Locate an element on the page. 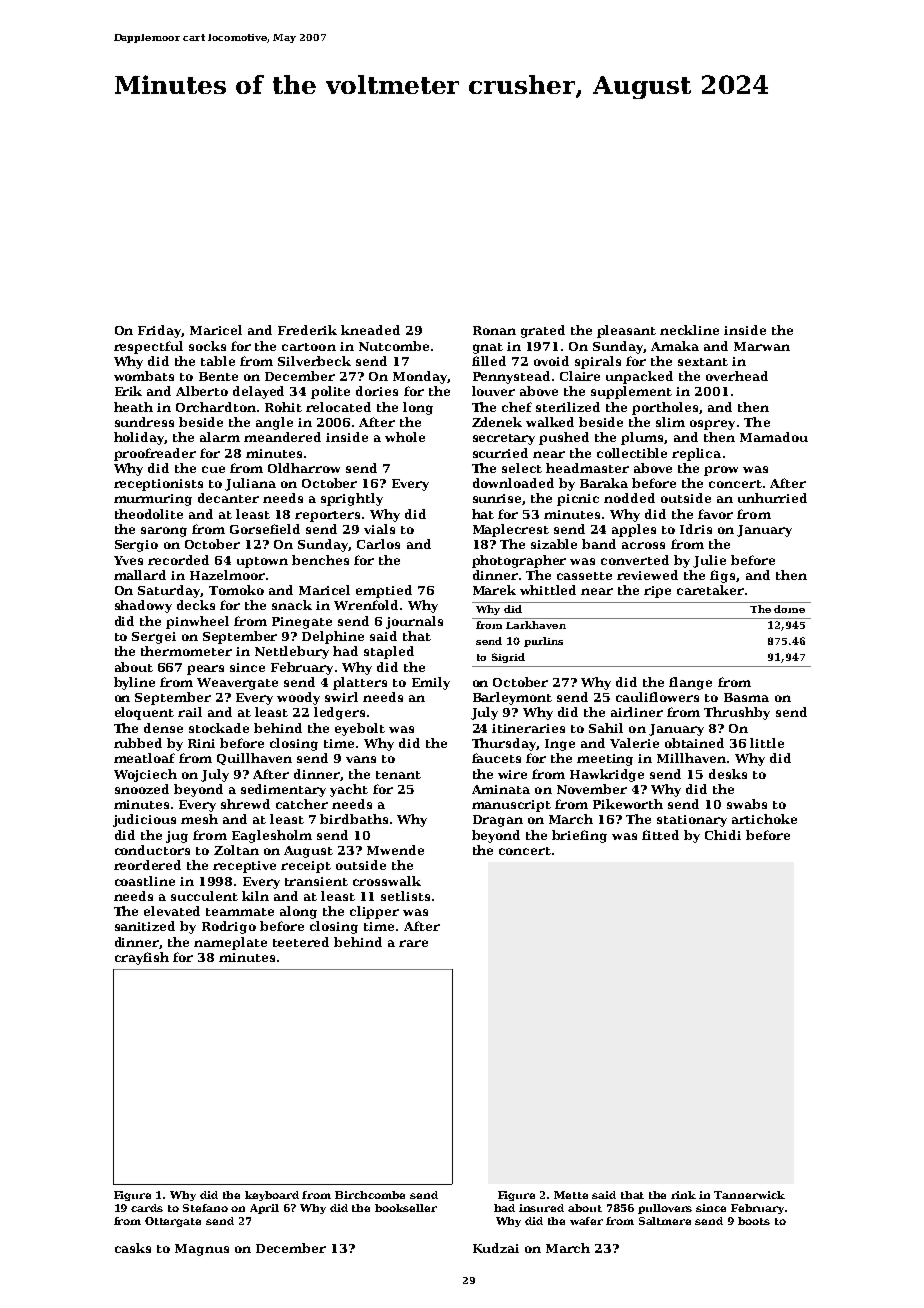  Tannerwick is located at coordinates (749, 1195).
